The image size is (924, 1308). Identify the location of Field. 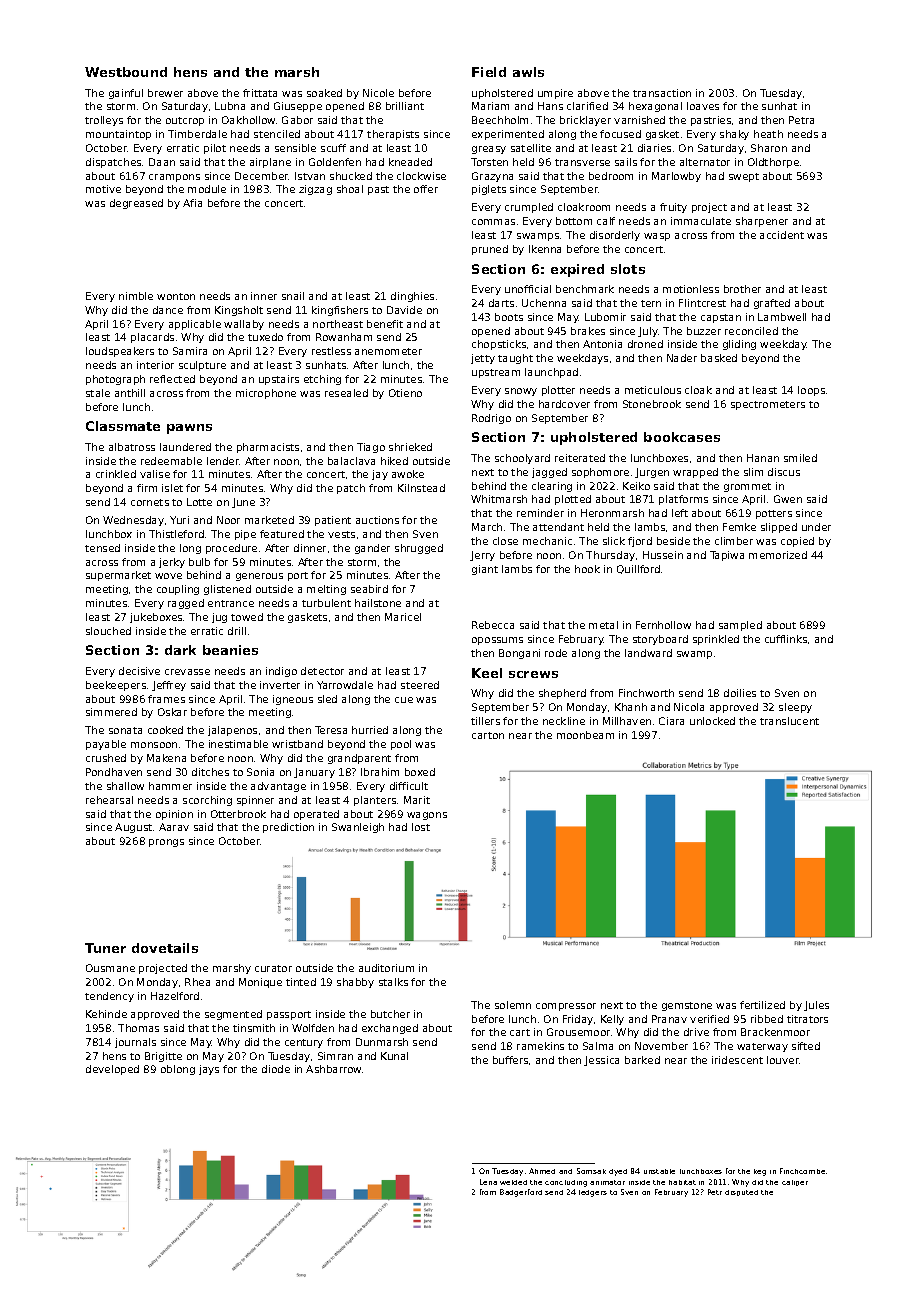
(489, 72).
